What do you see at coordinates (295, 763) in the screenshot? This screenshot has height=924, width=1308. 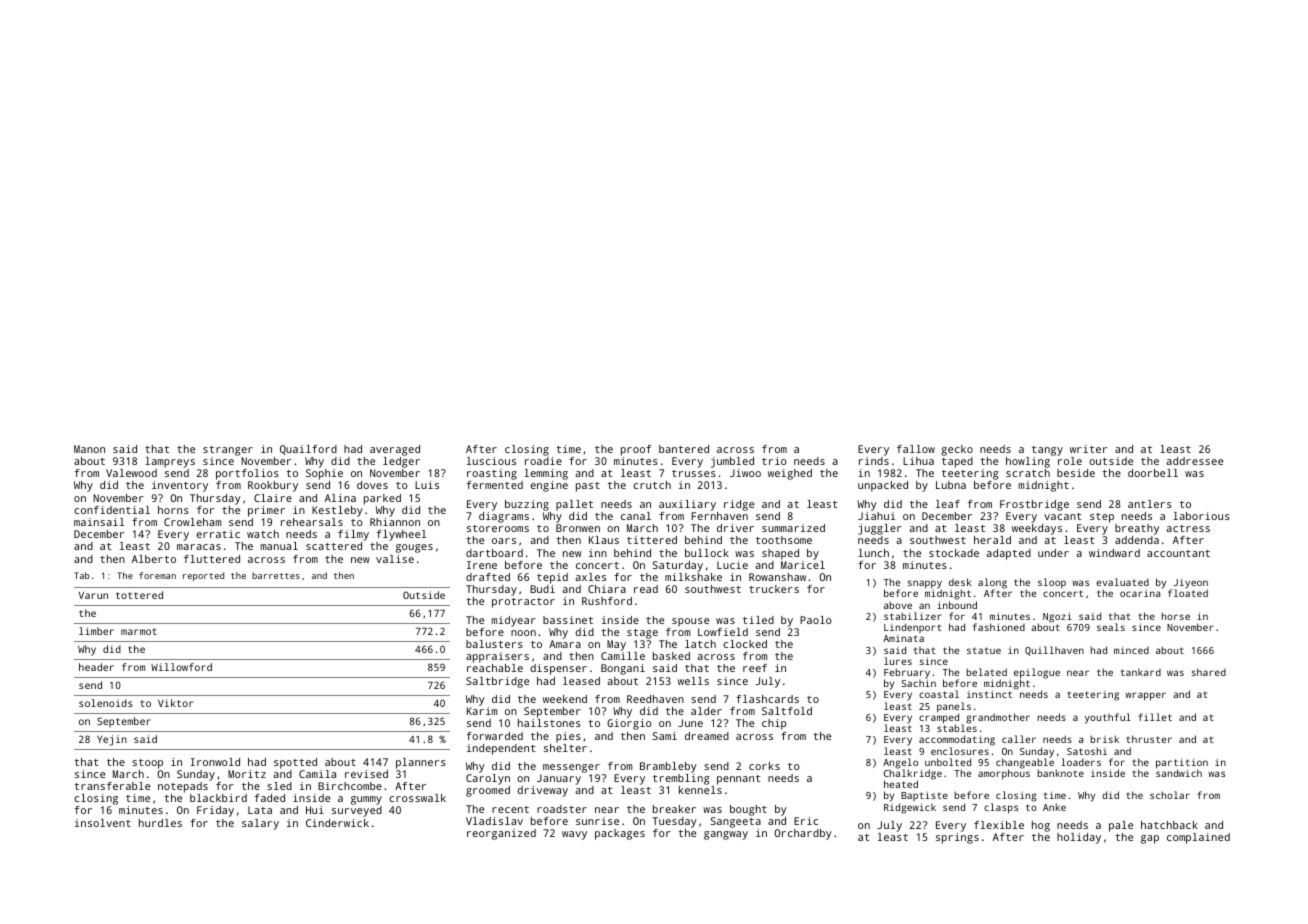 I see `spotted` at bounding box center [295, 763].
